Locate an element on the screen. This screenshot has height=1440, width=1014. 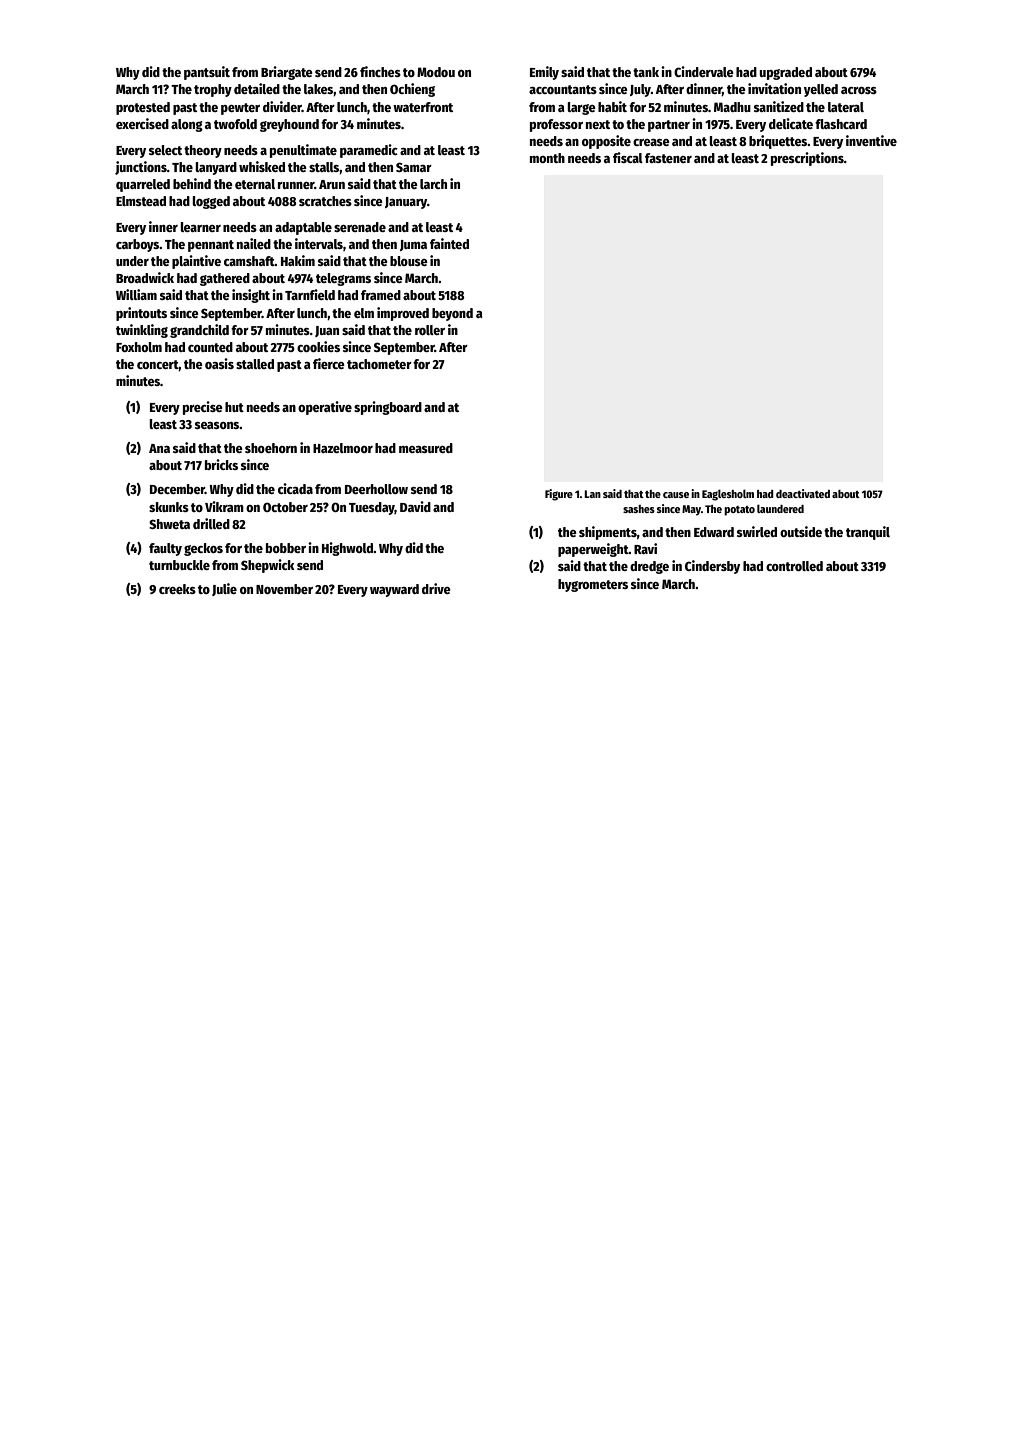
Emily is located at coordinates (544, 73).
